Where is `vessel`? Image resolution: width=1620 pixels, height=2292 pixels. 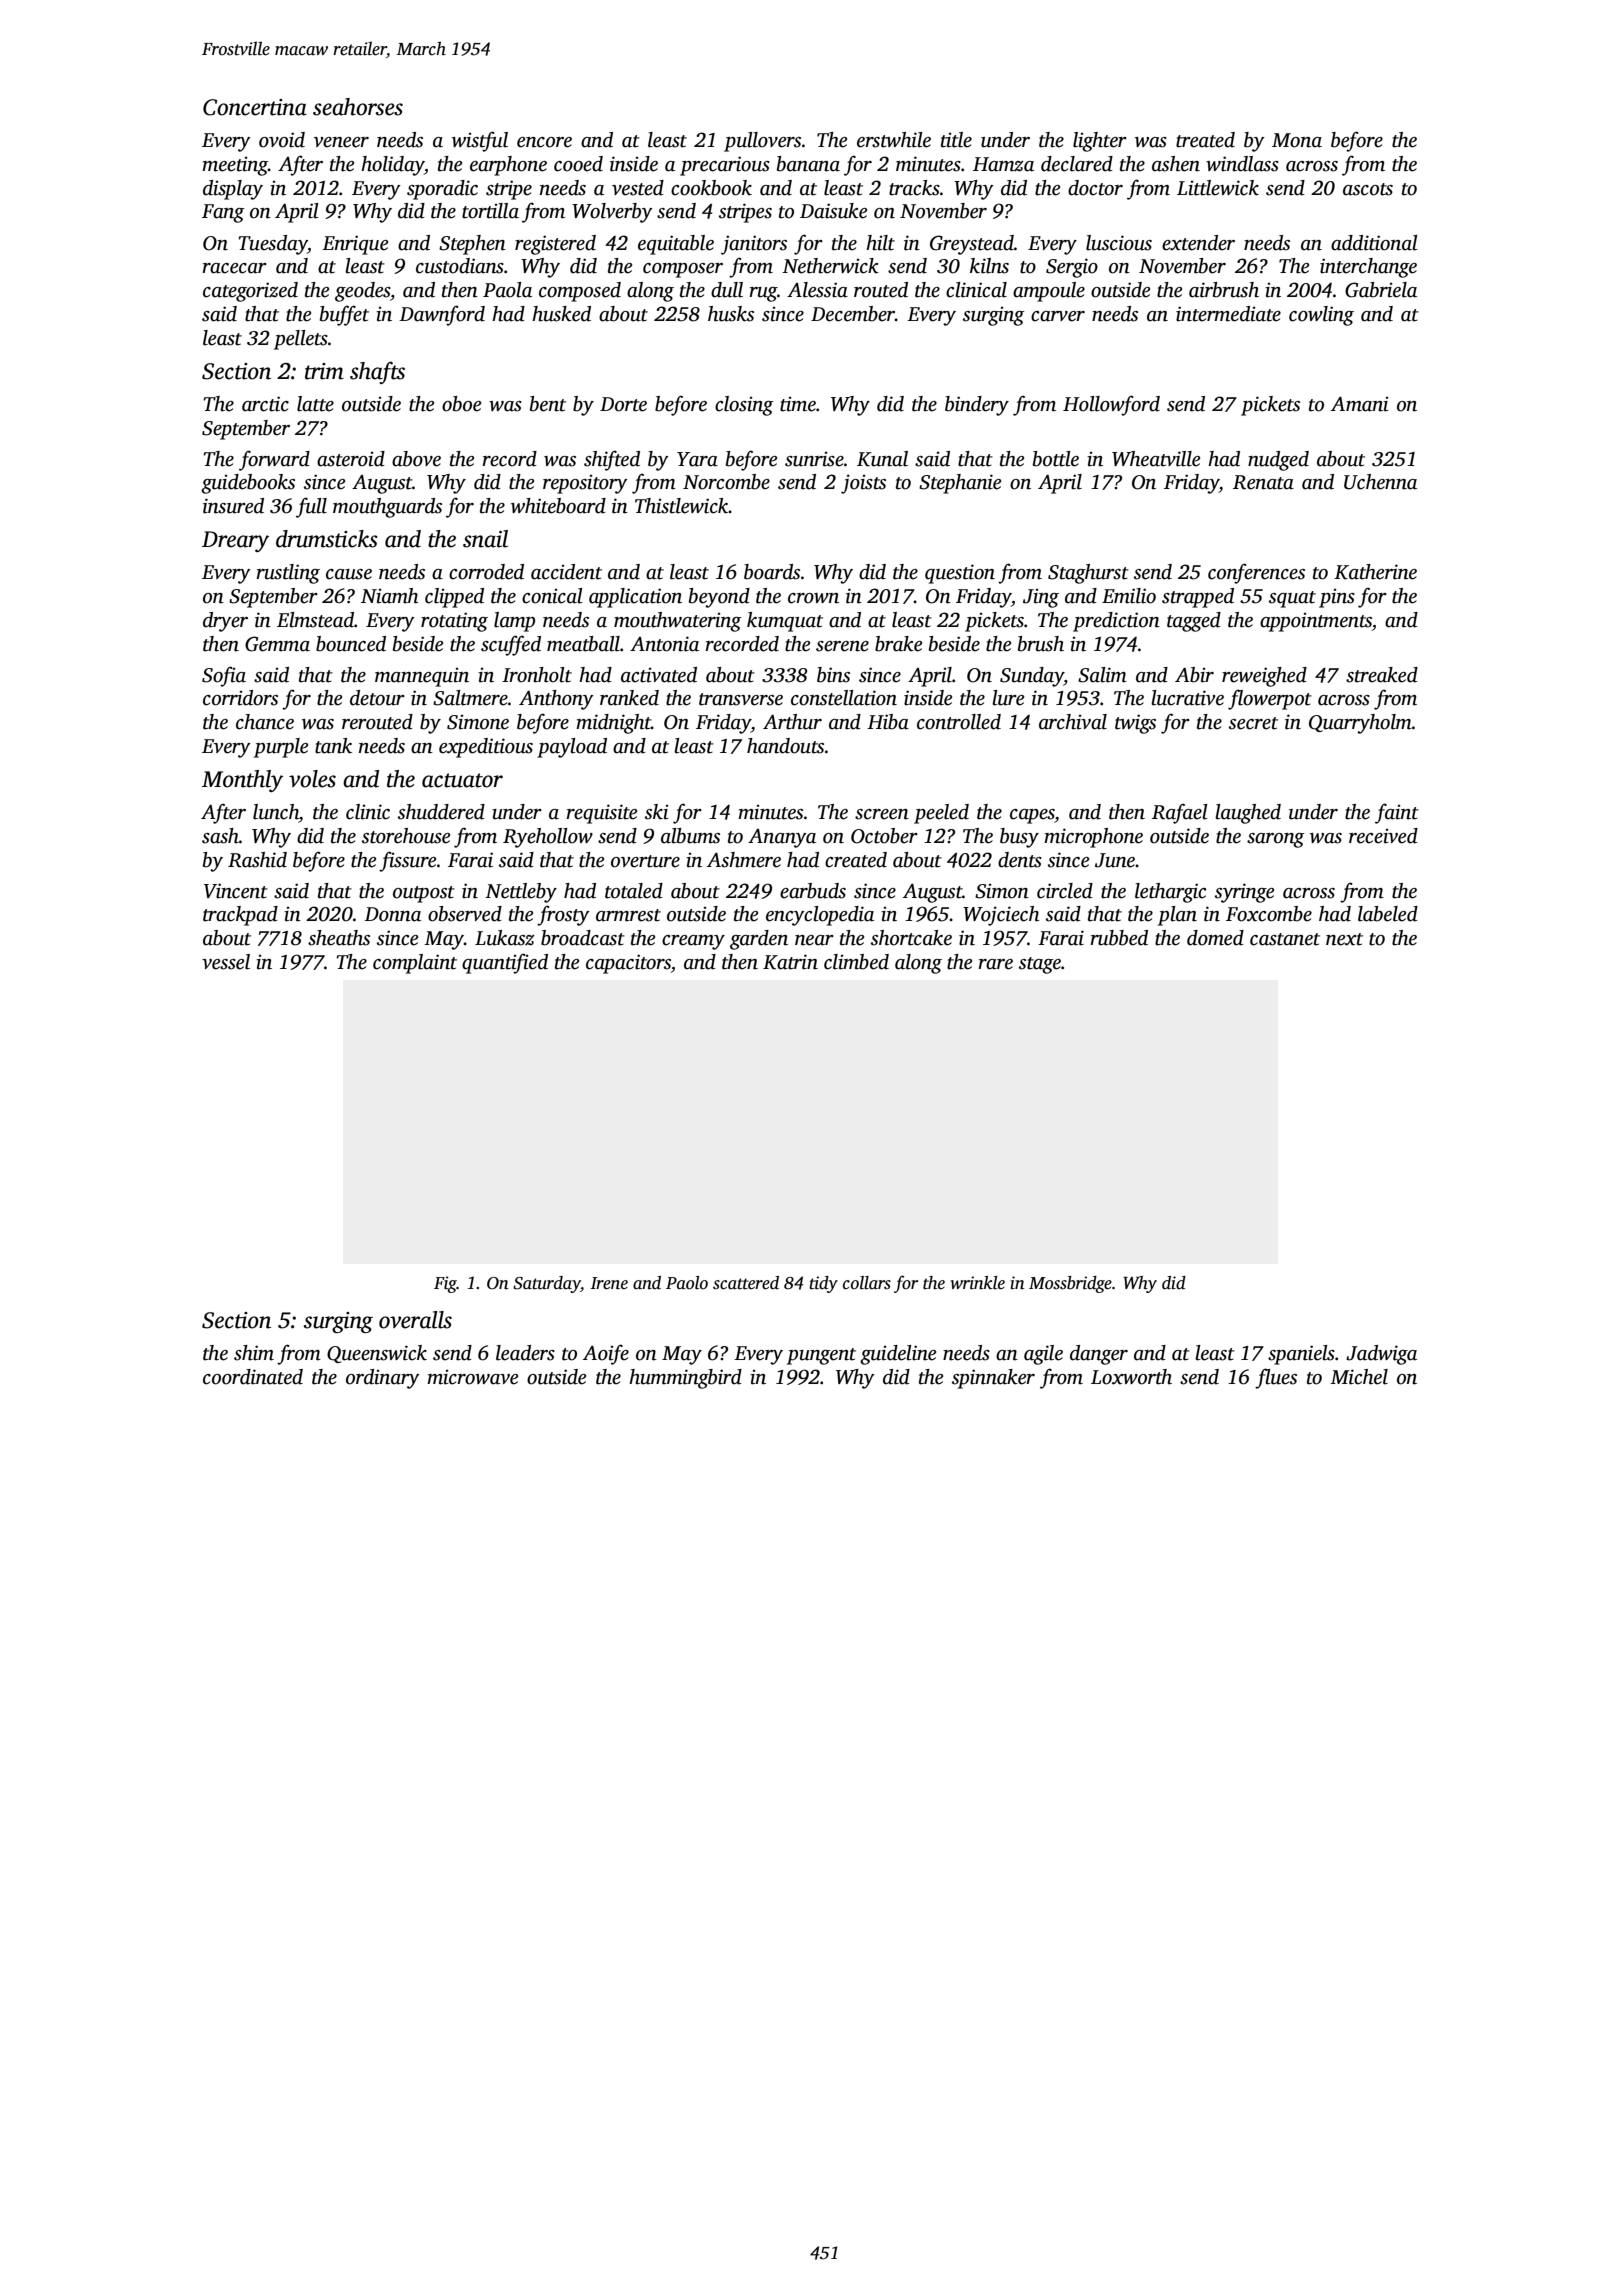 vessel is located at coordinates (226, 962).
